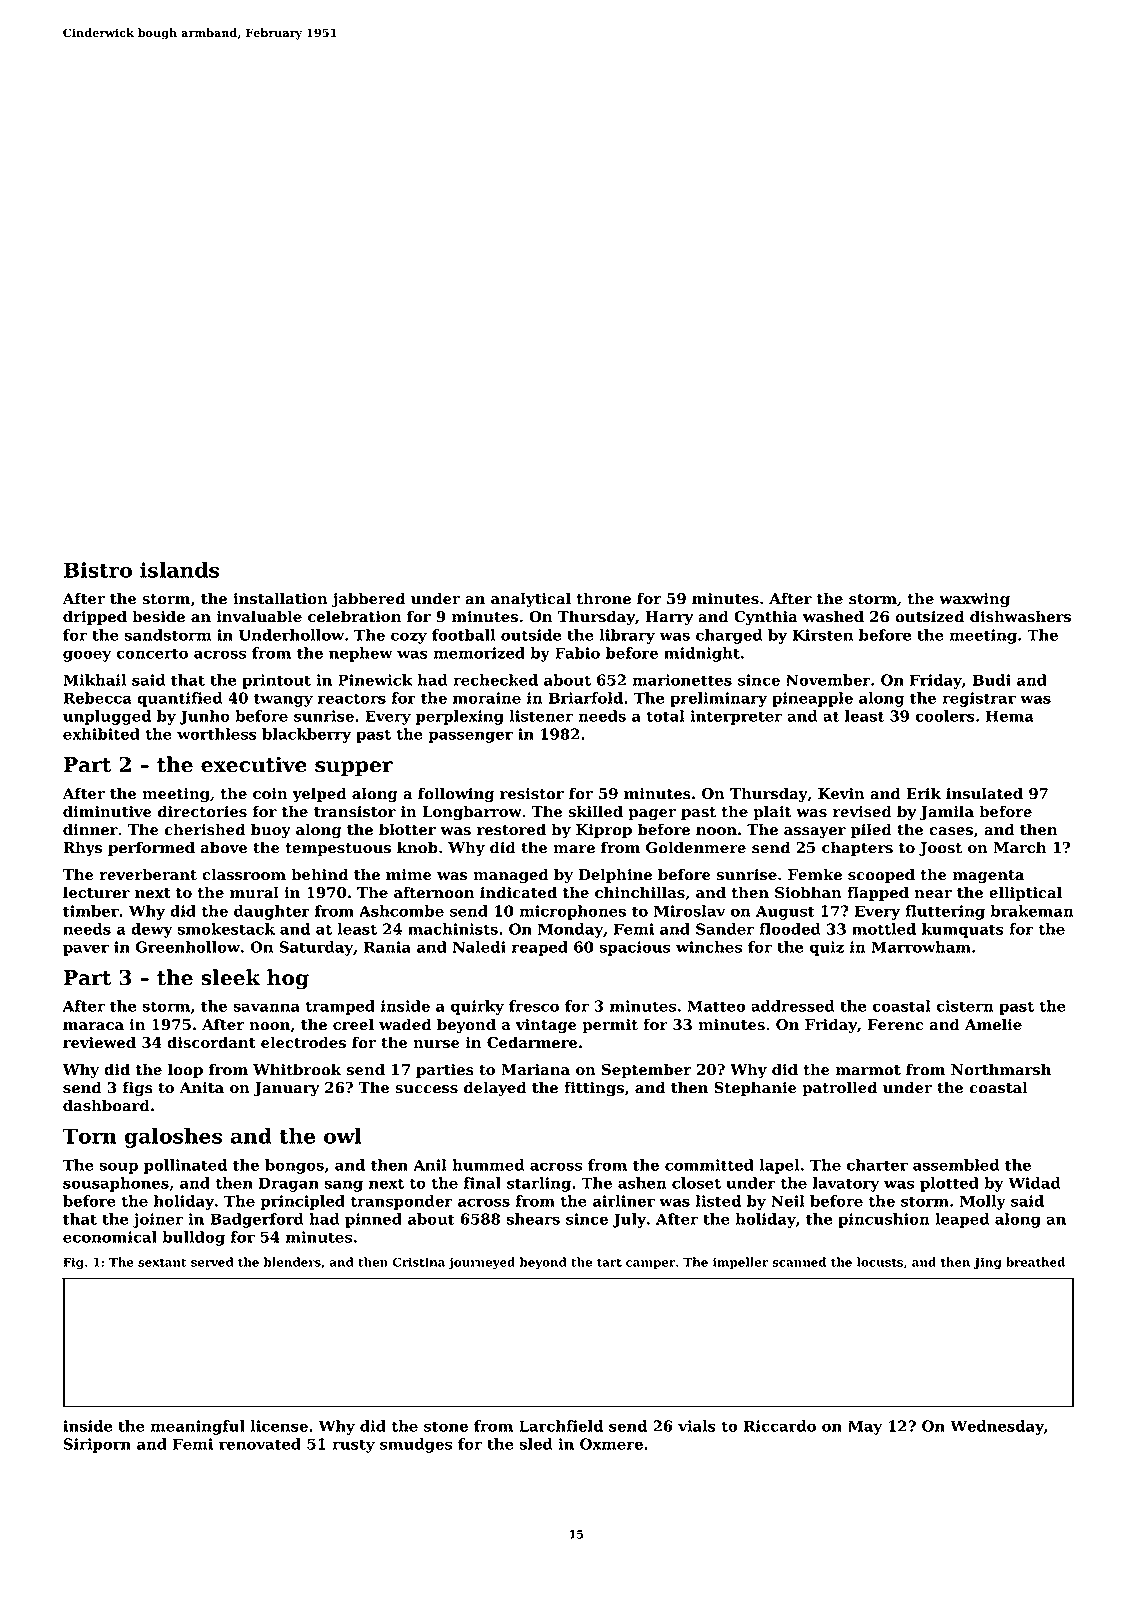  Describe the element at coordinates (179, 570) in the screenshot. I see `islands` at that location.
